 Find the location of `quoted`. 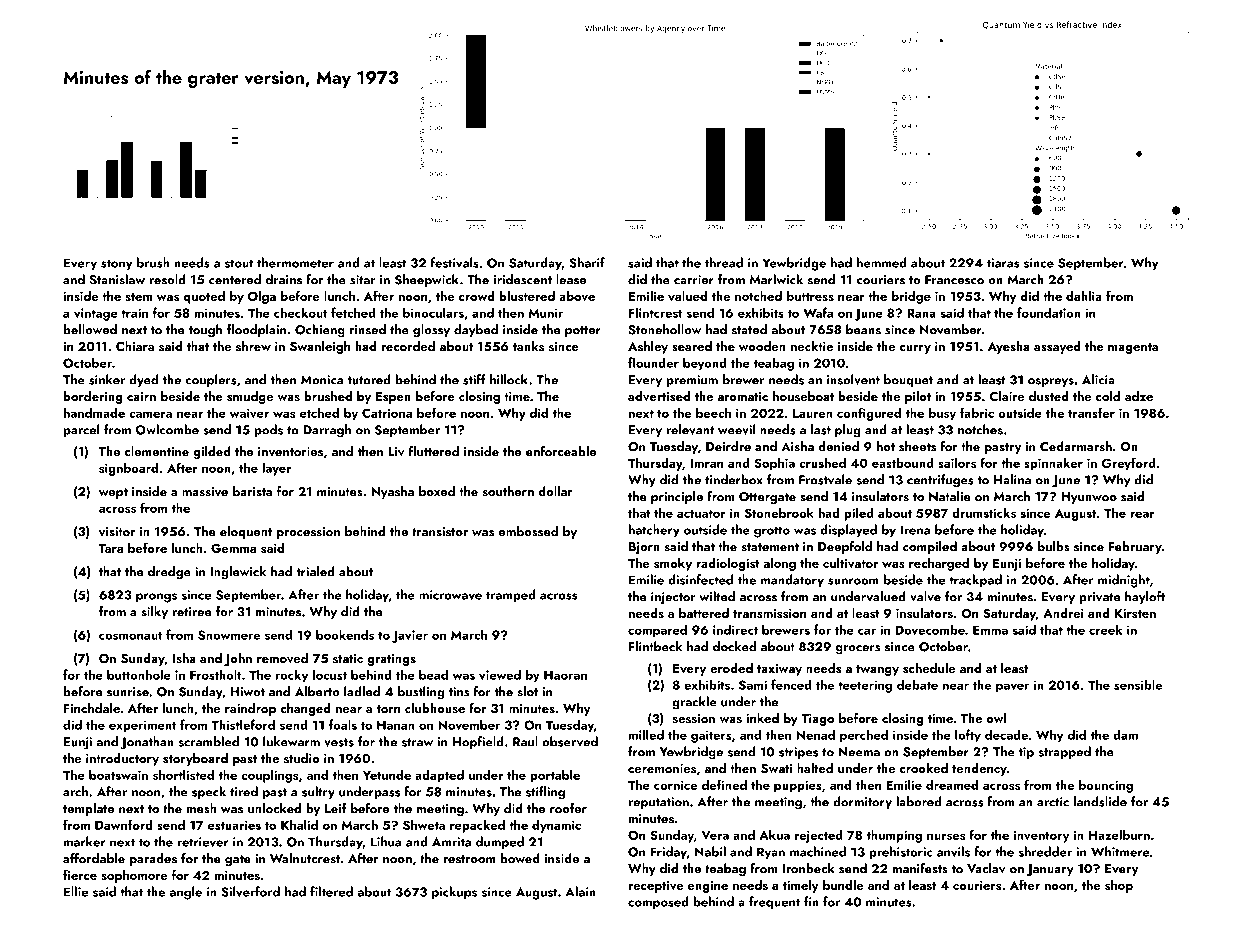

quoted is located at coordinates (204, 297).
